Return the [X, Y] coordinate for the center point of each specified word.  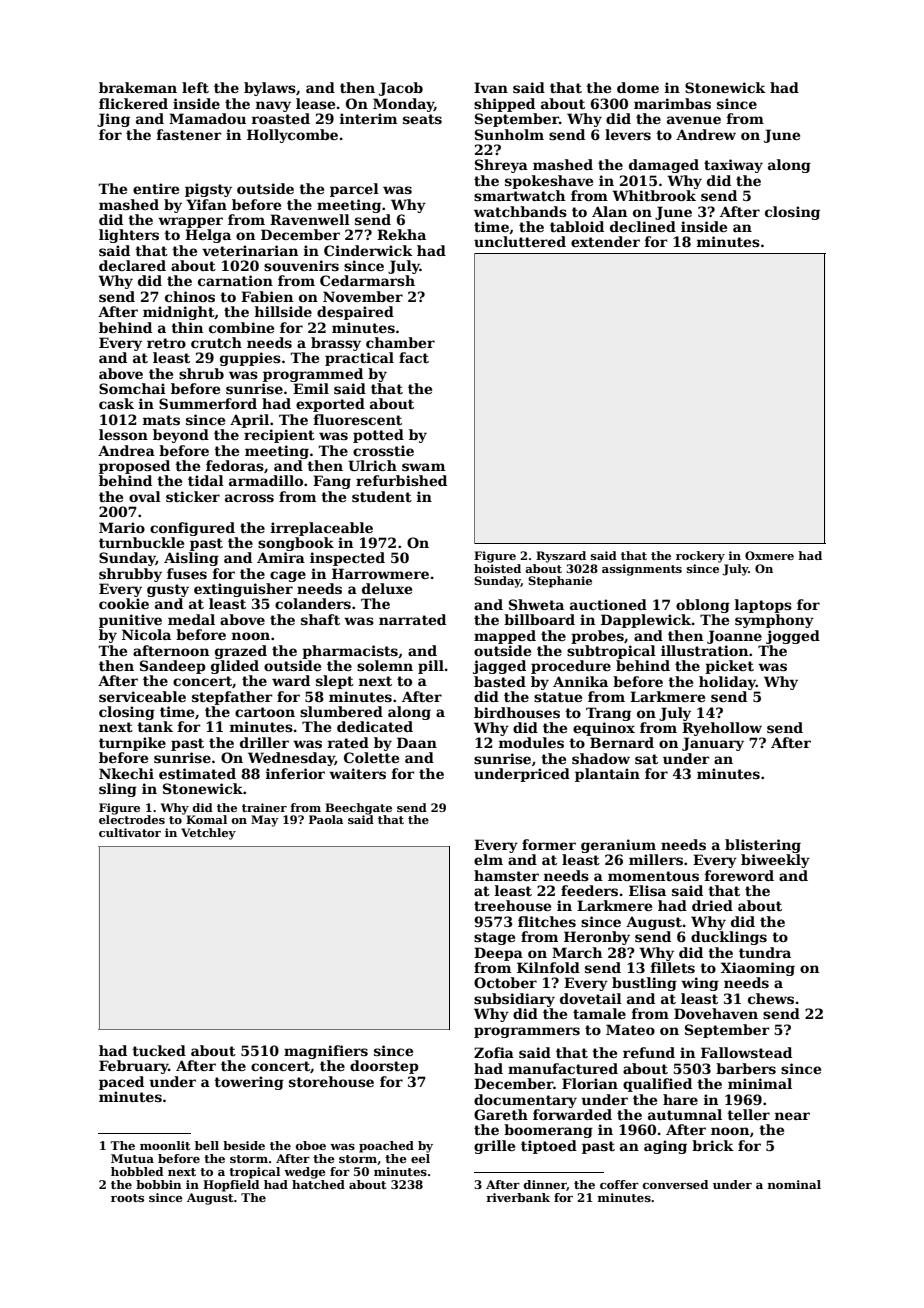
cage [288, 576]
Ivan [491, 87]
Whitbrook [654, 195]
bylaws [270, 89]
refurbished [401, 480]
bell [207, 1145]
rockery [700, 557]
